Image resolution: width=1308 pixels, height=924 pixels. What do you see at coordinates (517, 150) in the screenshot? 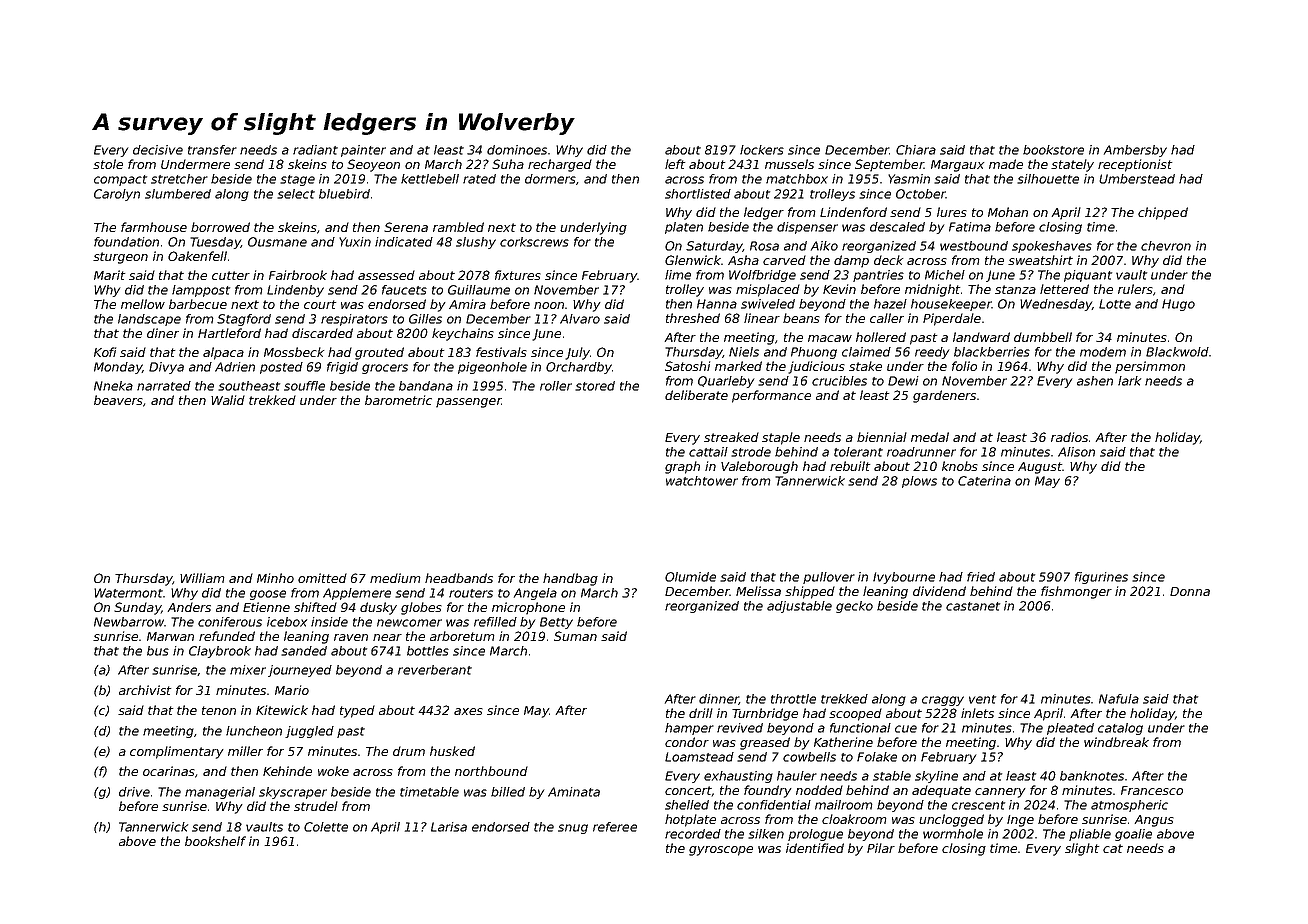
I see `dominoes` at bounding box center [517, 150].
